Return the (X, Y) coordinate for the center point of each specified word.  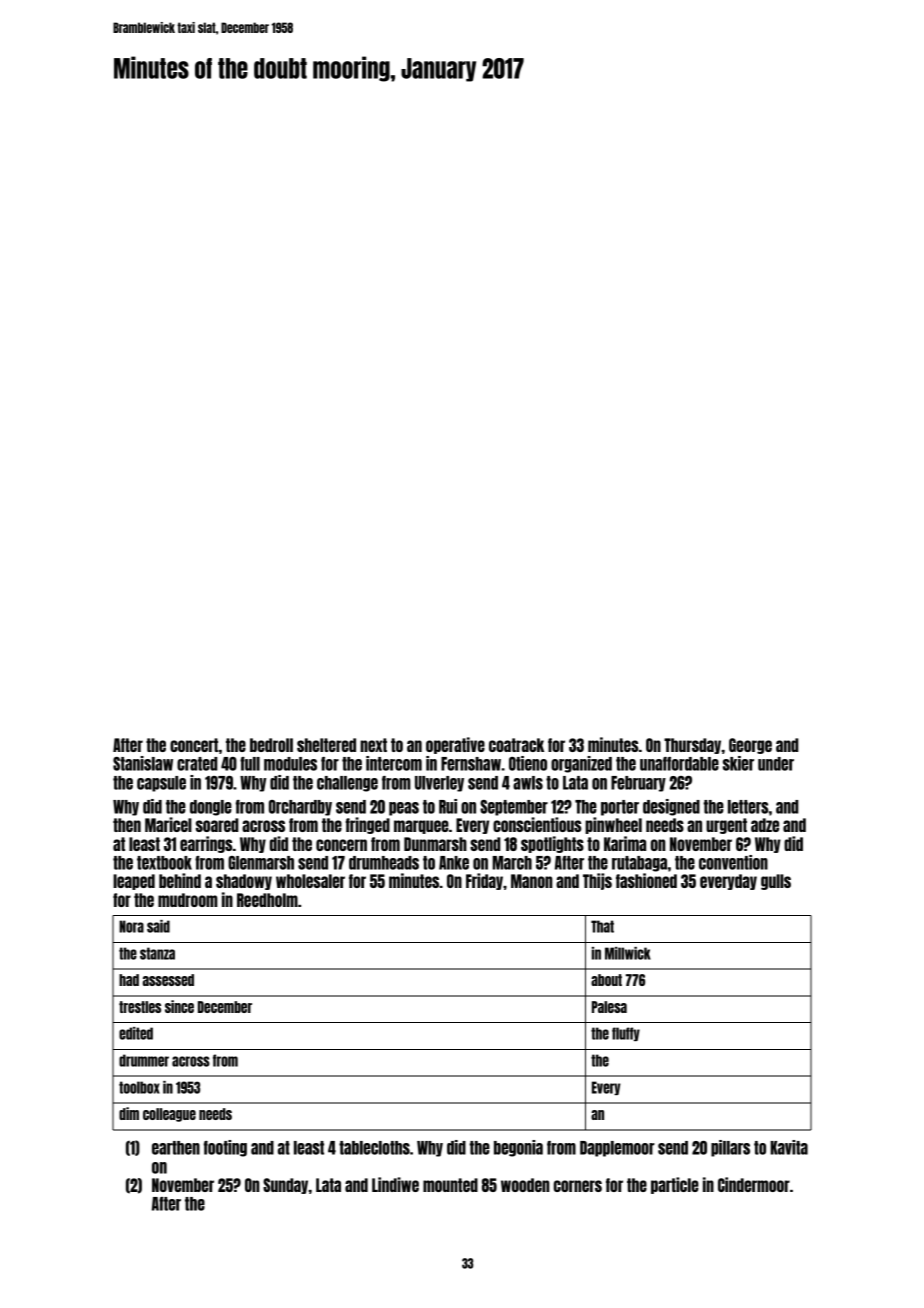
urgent (726, 826)
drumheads (384, 863)
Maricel (168, 824)
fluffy (626, 1034)
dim (129, 1113)
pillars (730, 1148)
